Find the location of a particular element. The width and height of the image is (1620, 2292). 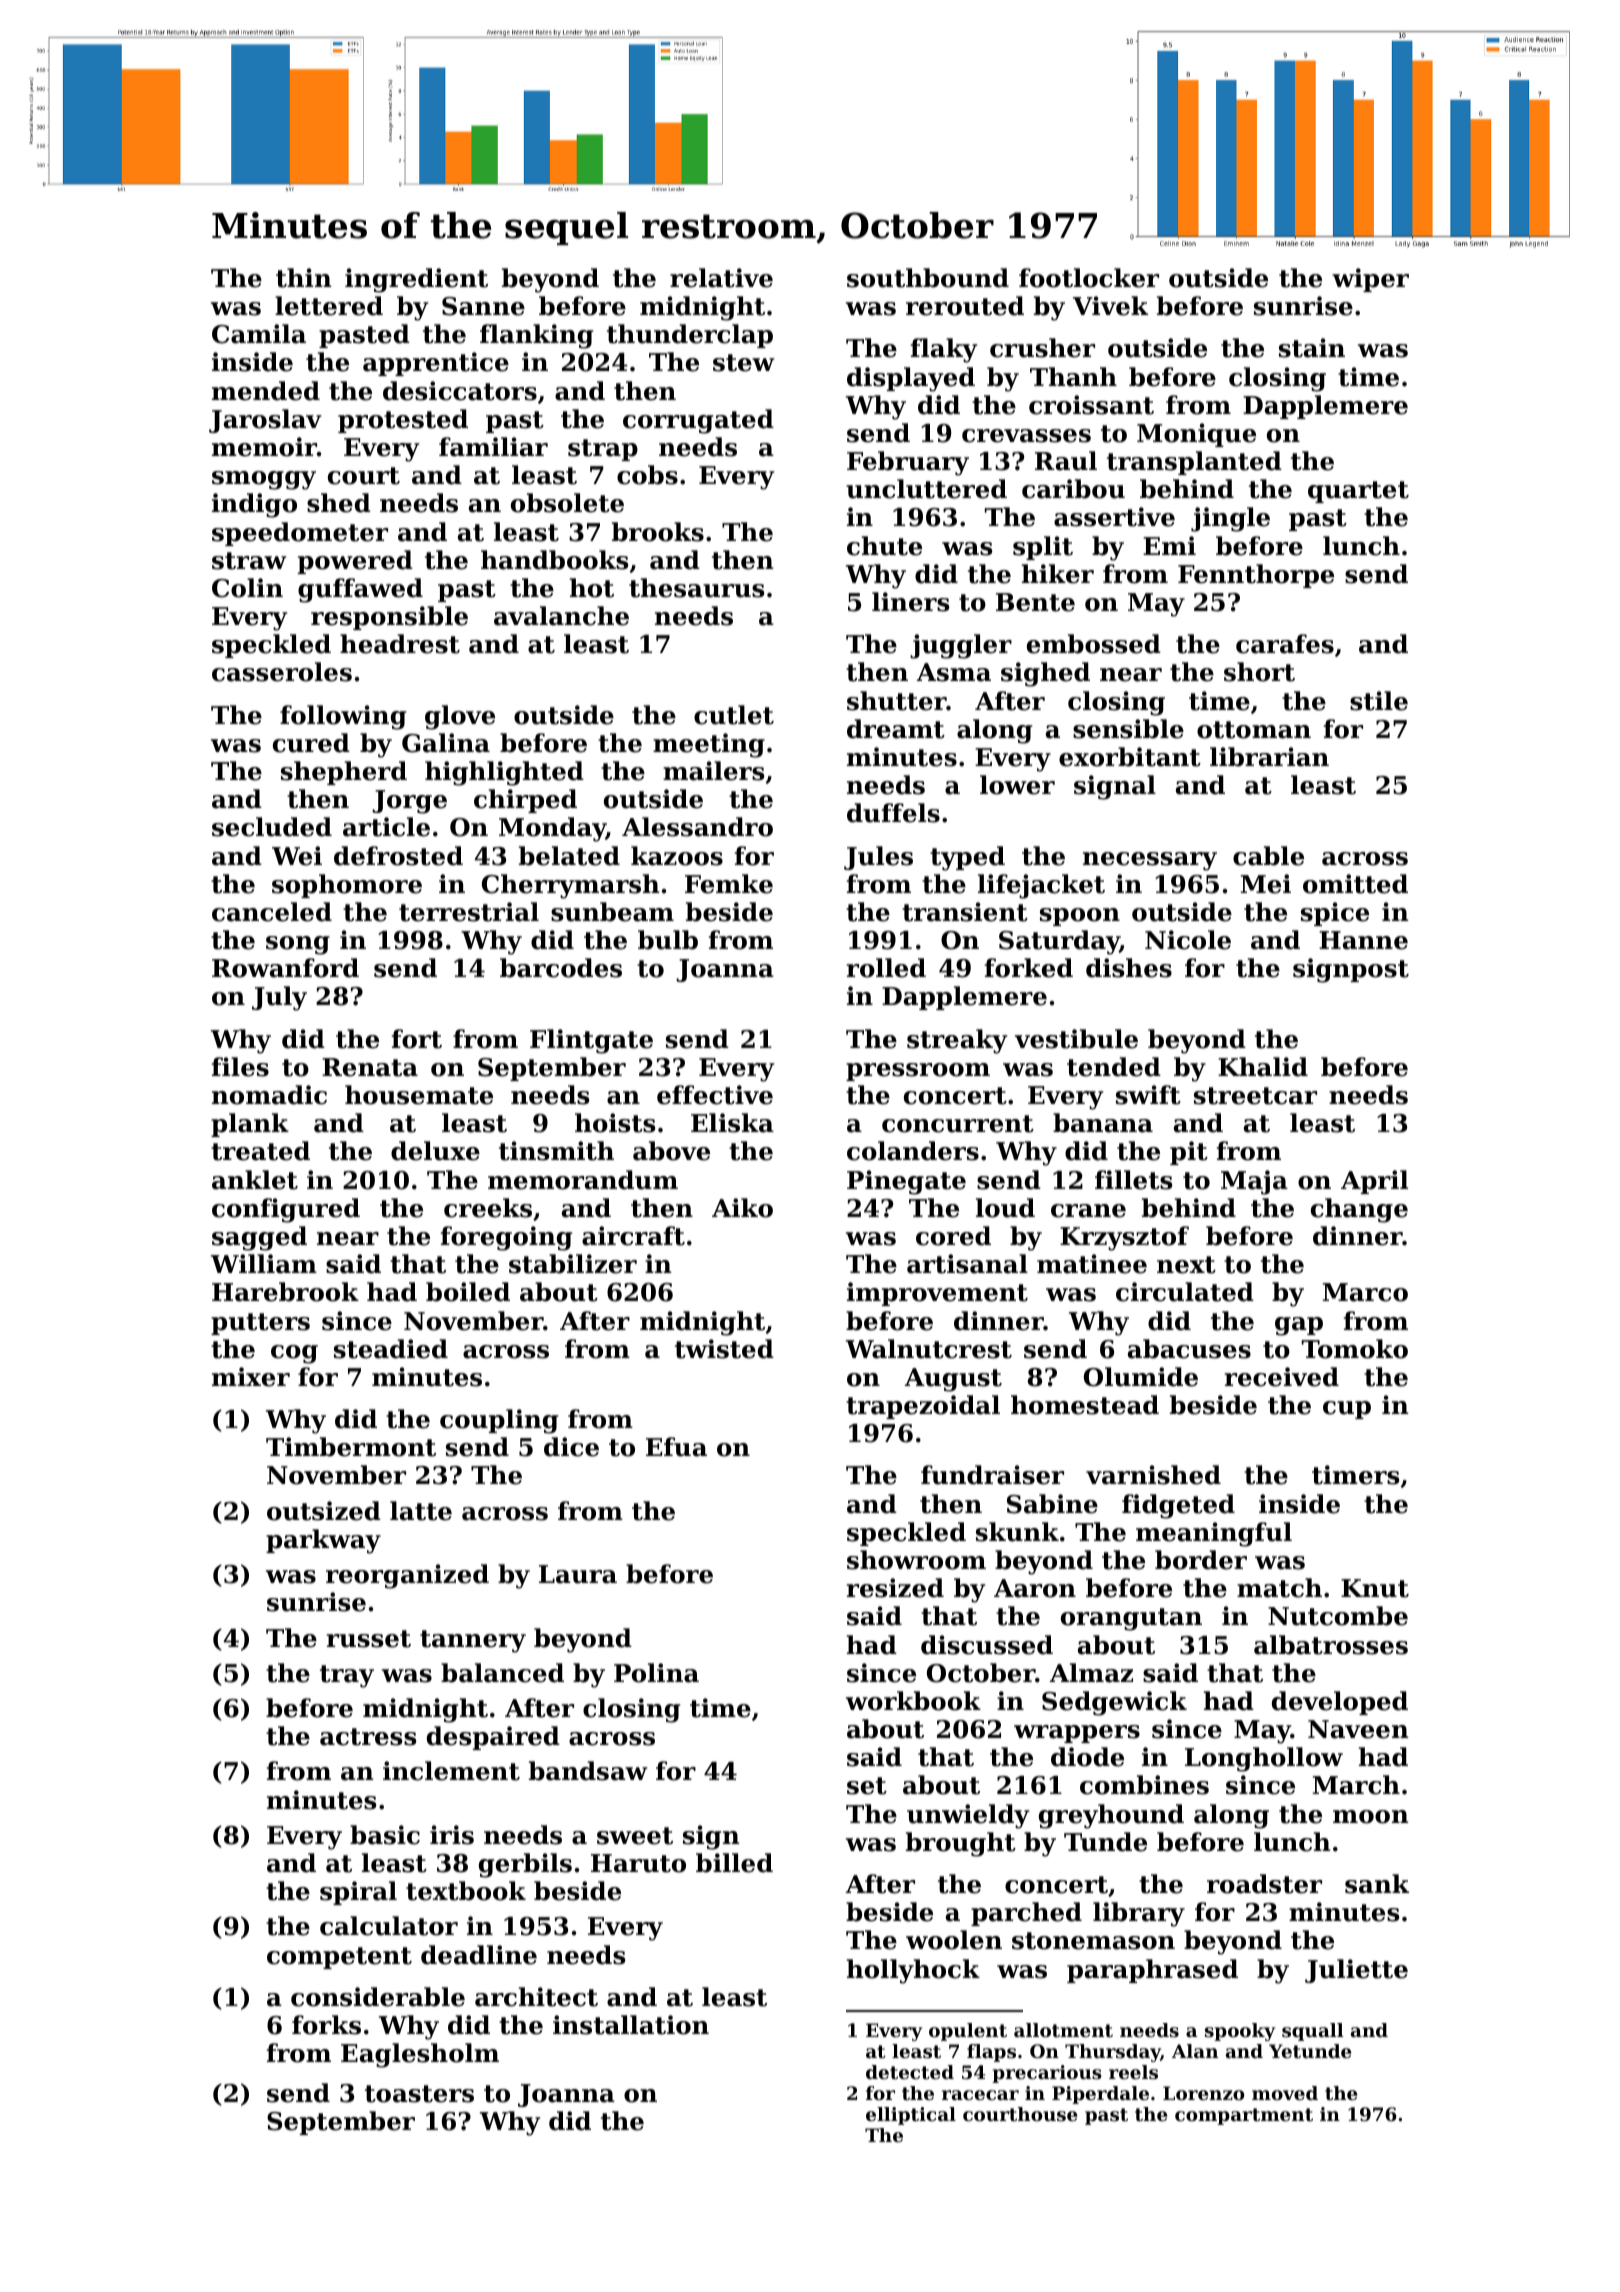

compartment is located at coordinates (1244, 2116).
